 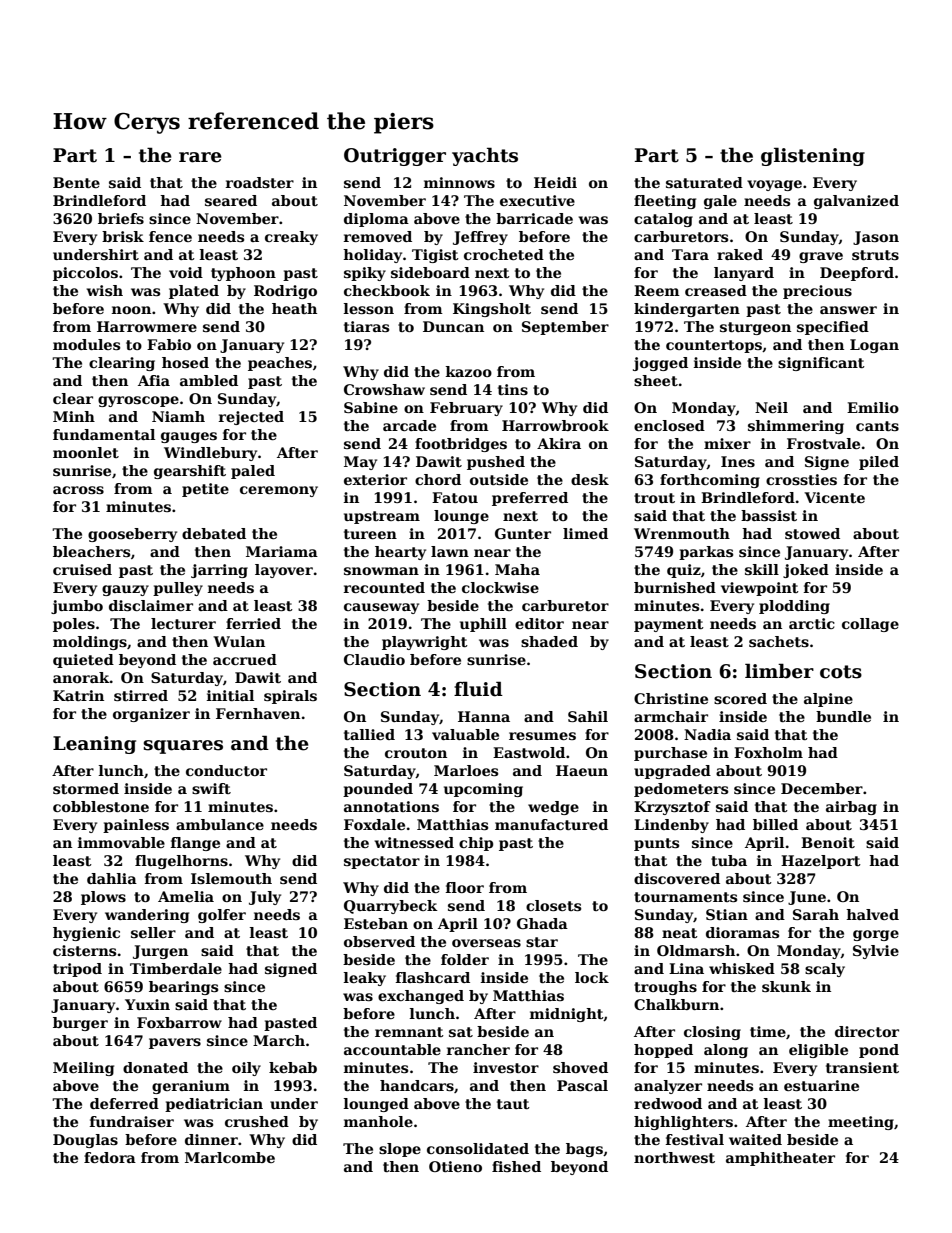 I want to click on fedora, so click(x=110, y=1157).
